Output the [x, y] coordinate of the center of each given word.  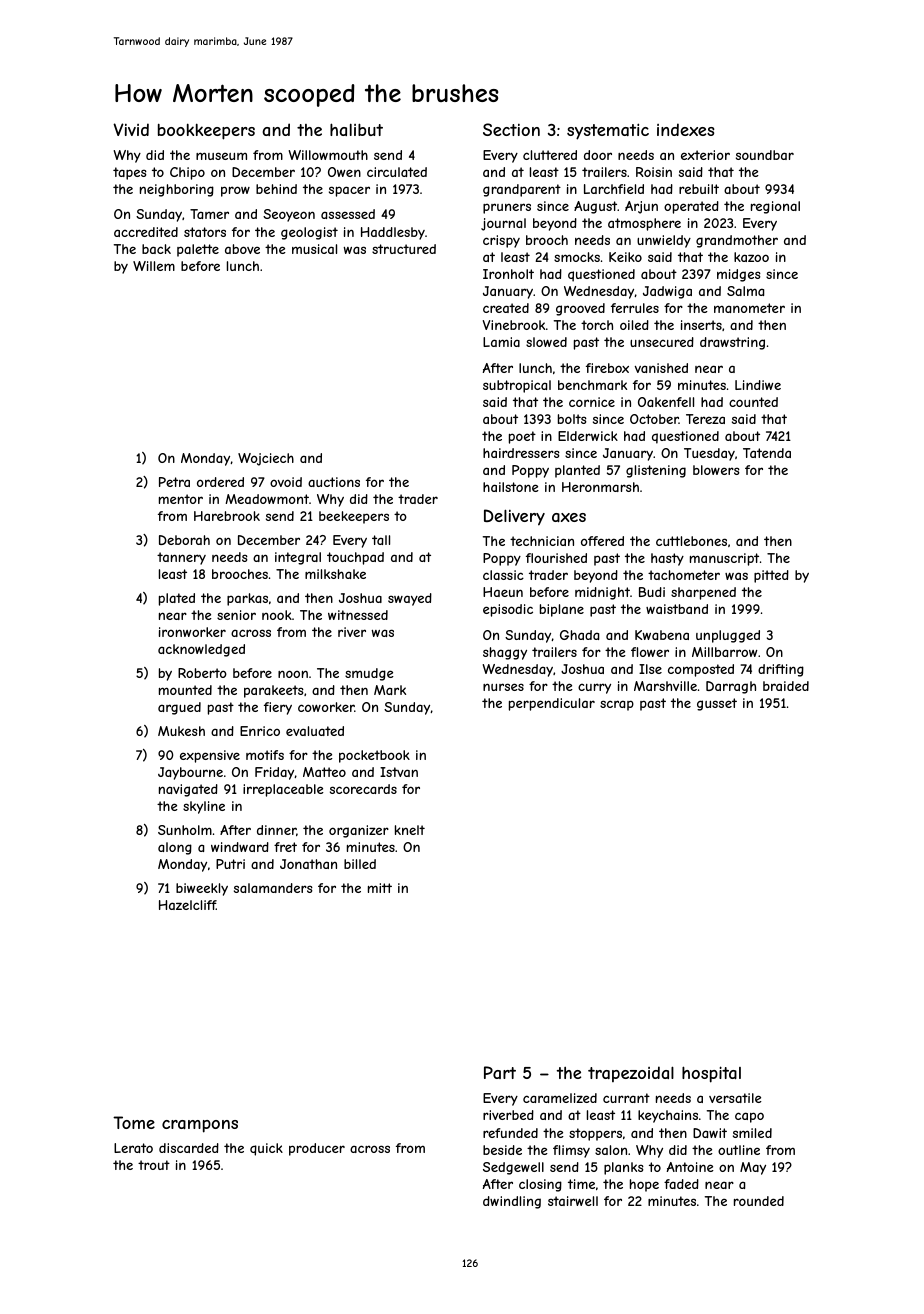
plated [177, 599]
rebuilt [699, 189]
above [242, 249]
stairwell [573, 1201]
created [506, 308]
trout [154, 1165]
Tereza [705, 419]
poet [522, 437]
